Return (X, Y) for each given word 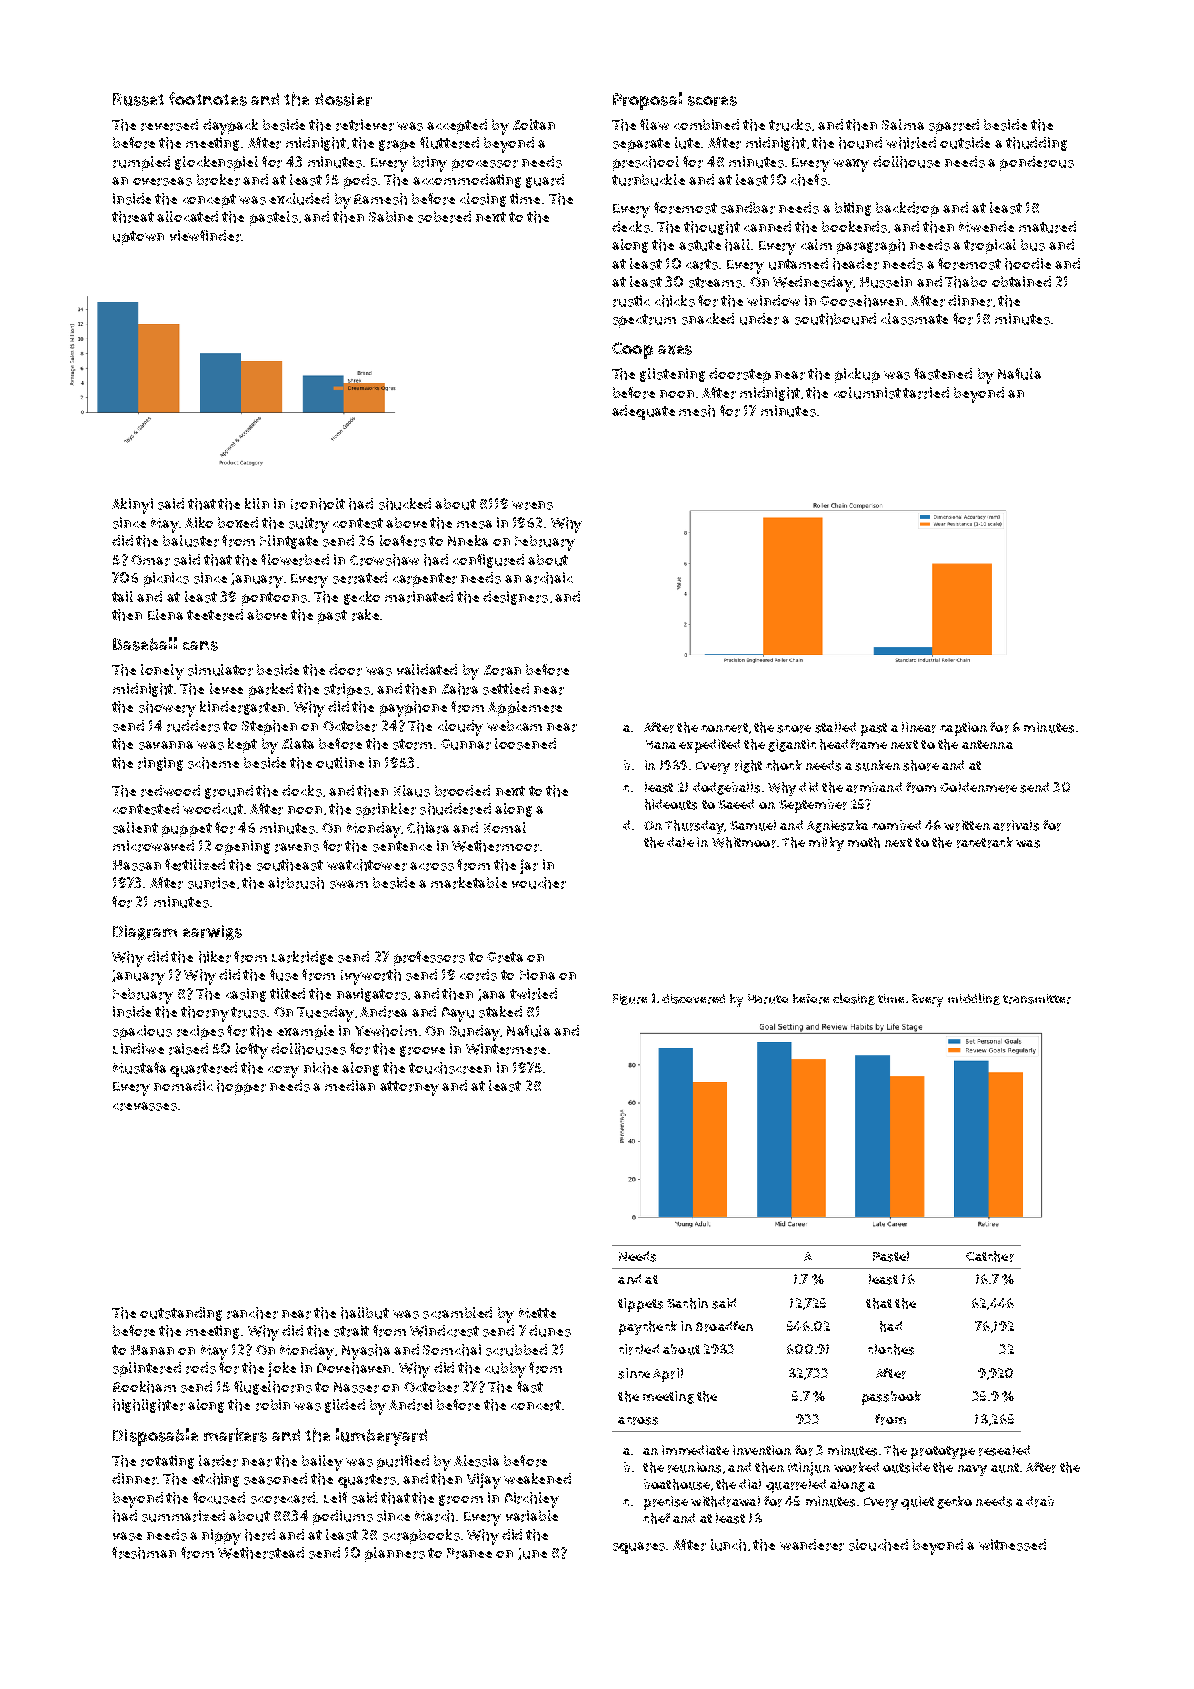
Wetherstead (261, 1553)
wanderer (812, 1545)
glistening (672, 375)
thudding (1036, 144)
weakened (537, 1478)
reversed (169, 125)
